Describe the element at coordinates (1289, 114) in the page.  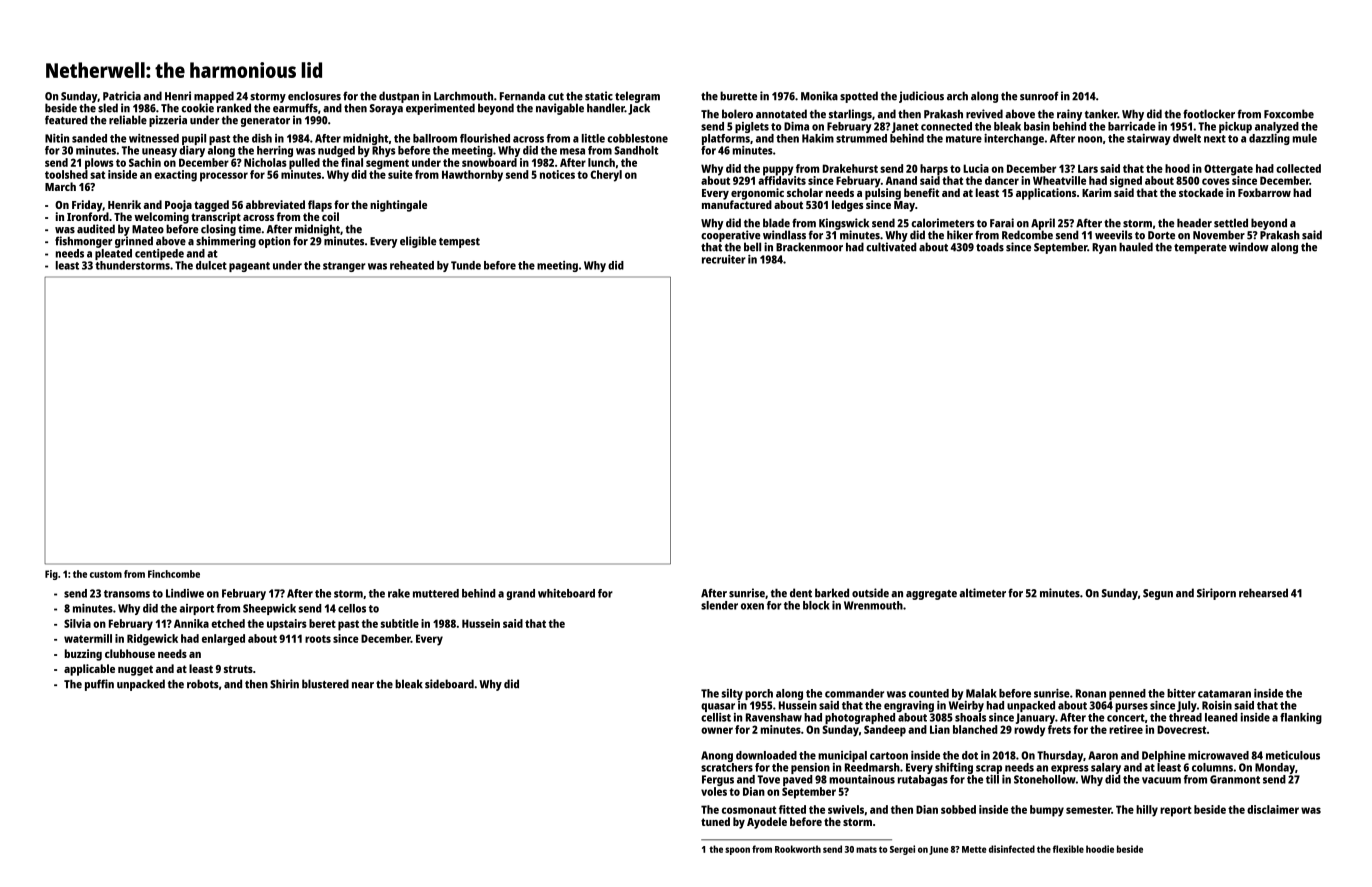
I see `Foxcombe` at that location.
